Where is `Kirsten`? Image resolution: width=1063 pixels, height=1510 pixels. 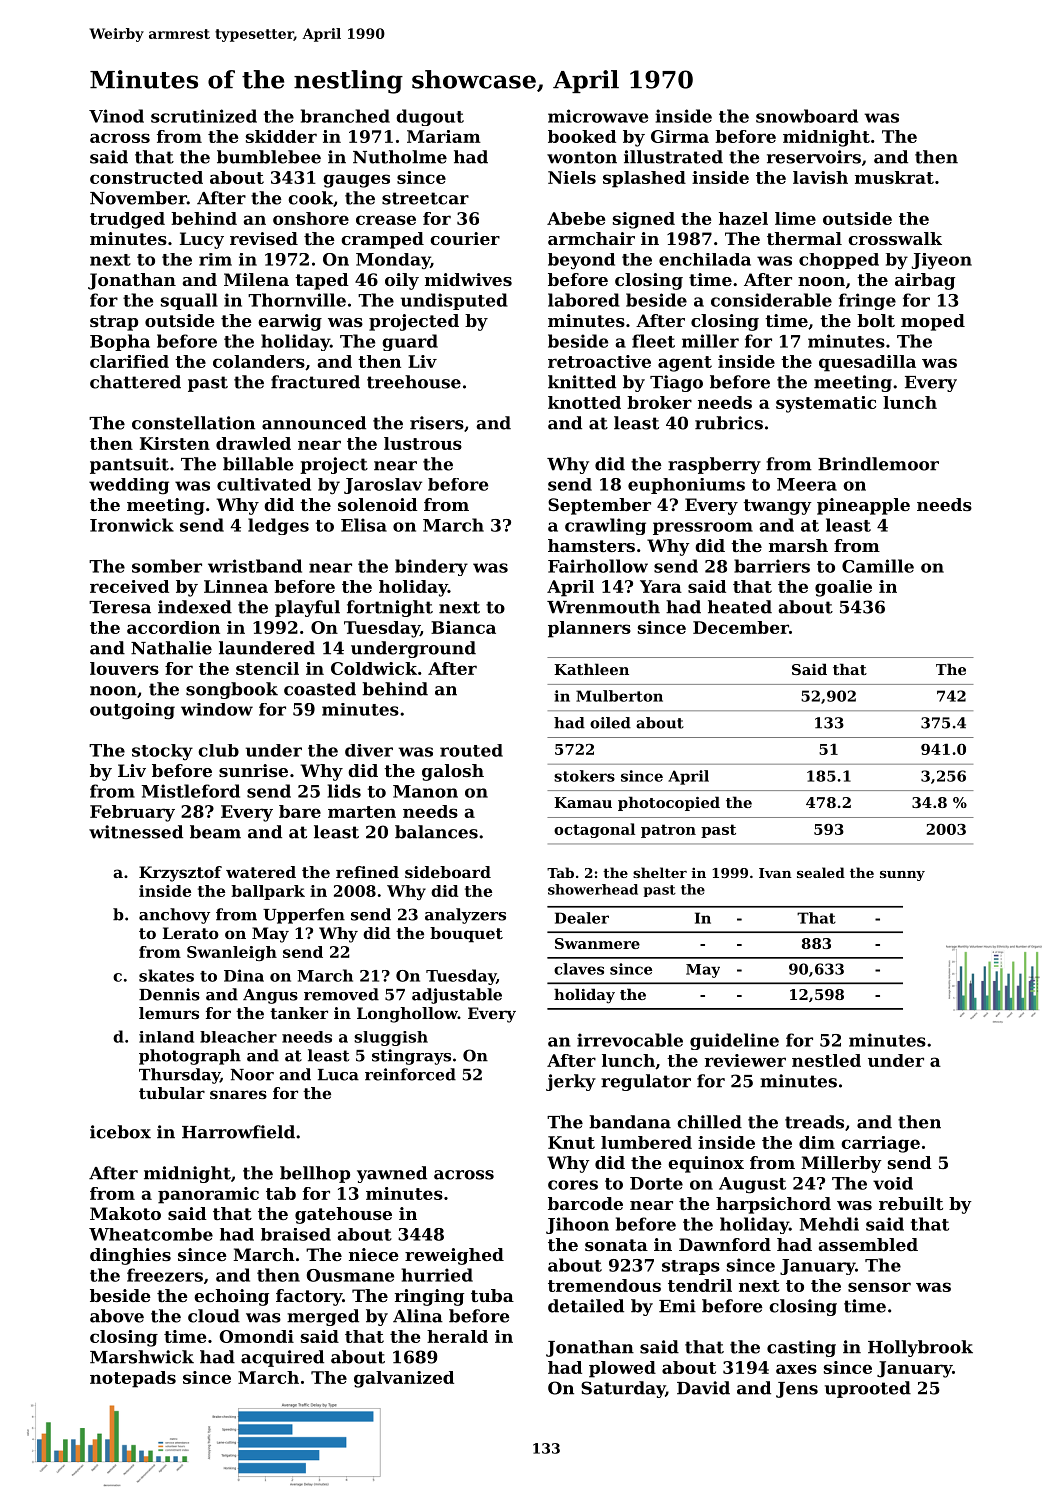
Kirsten is located at coordinates (175, 443).
